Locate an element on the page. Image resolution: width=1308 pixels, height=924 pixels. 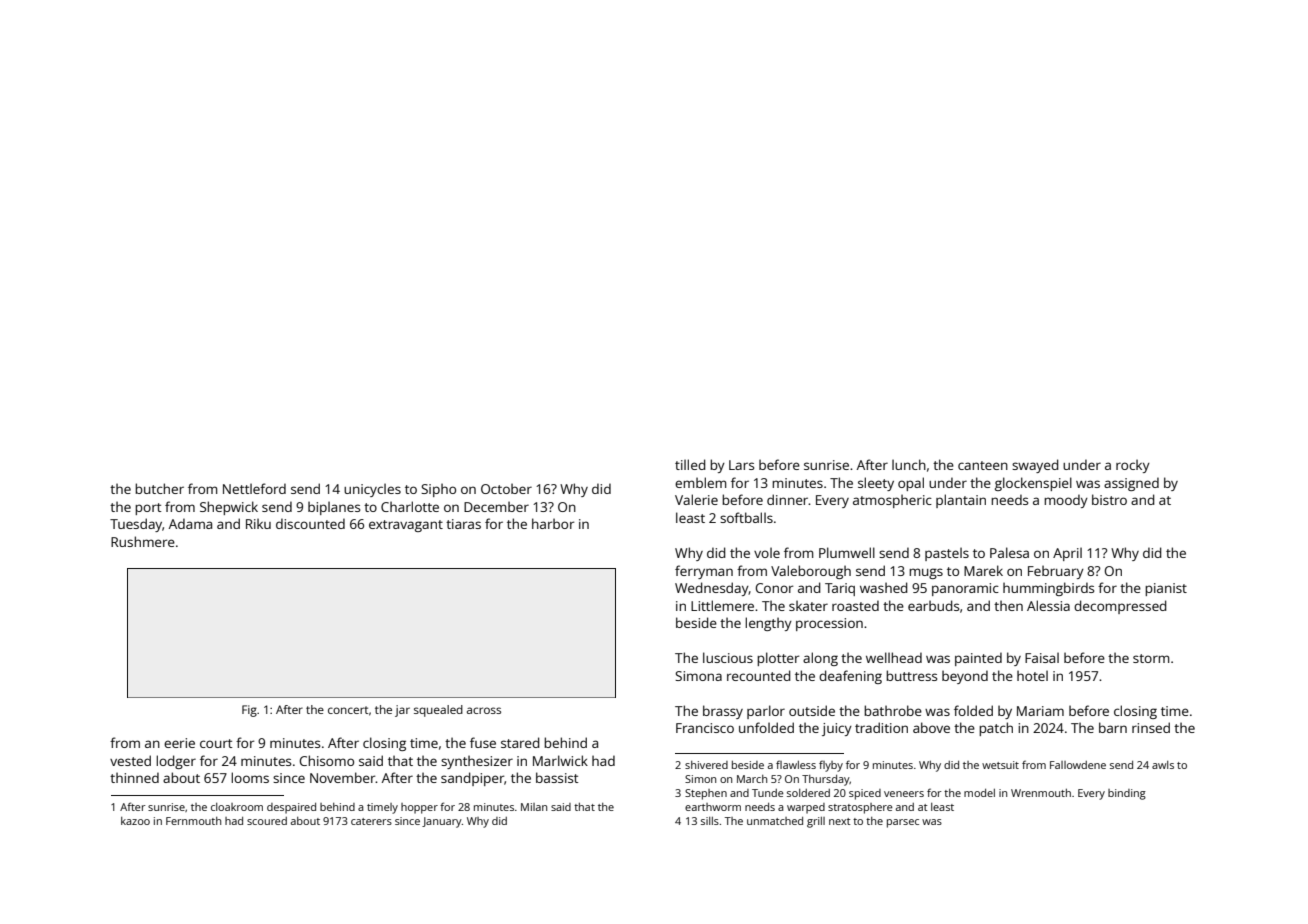
Alessia is located at coordinates (1048, 605).
